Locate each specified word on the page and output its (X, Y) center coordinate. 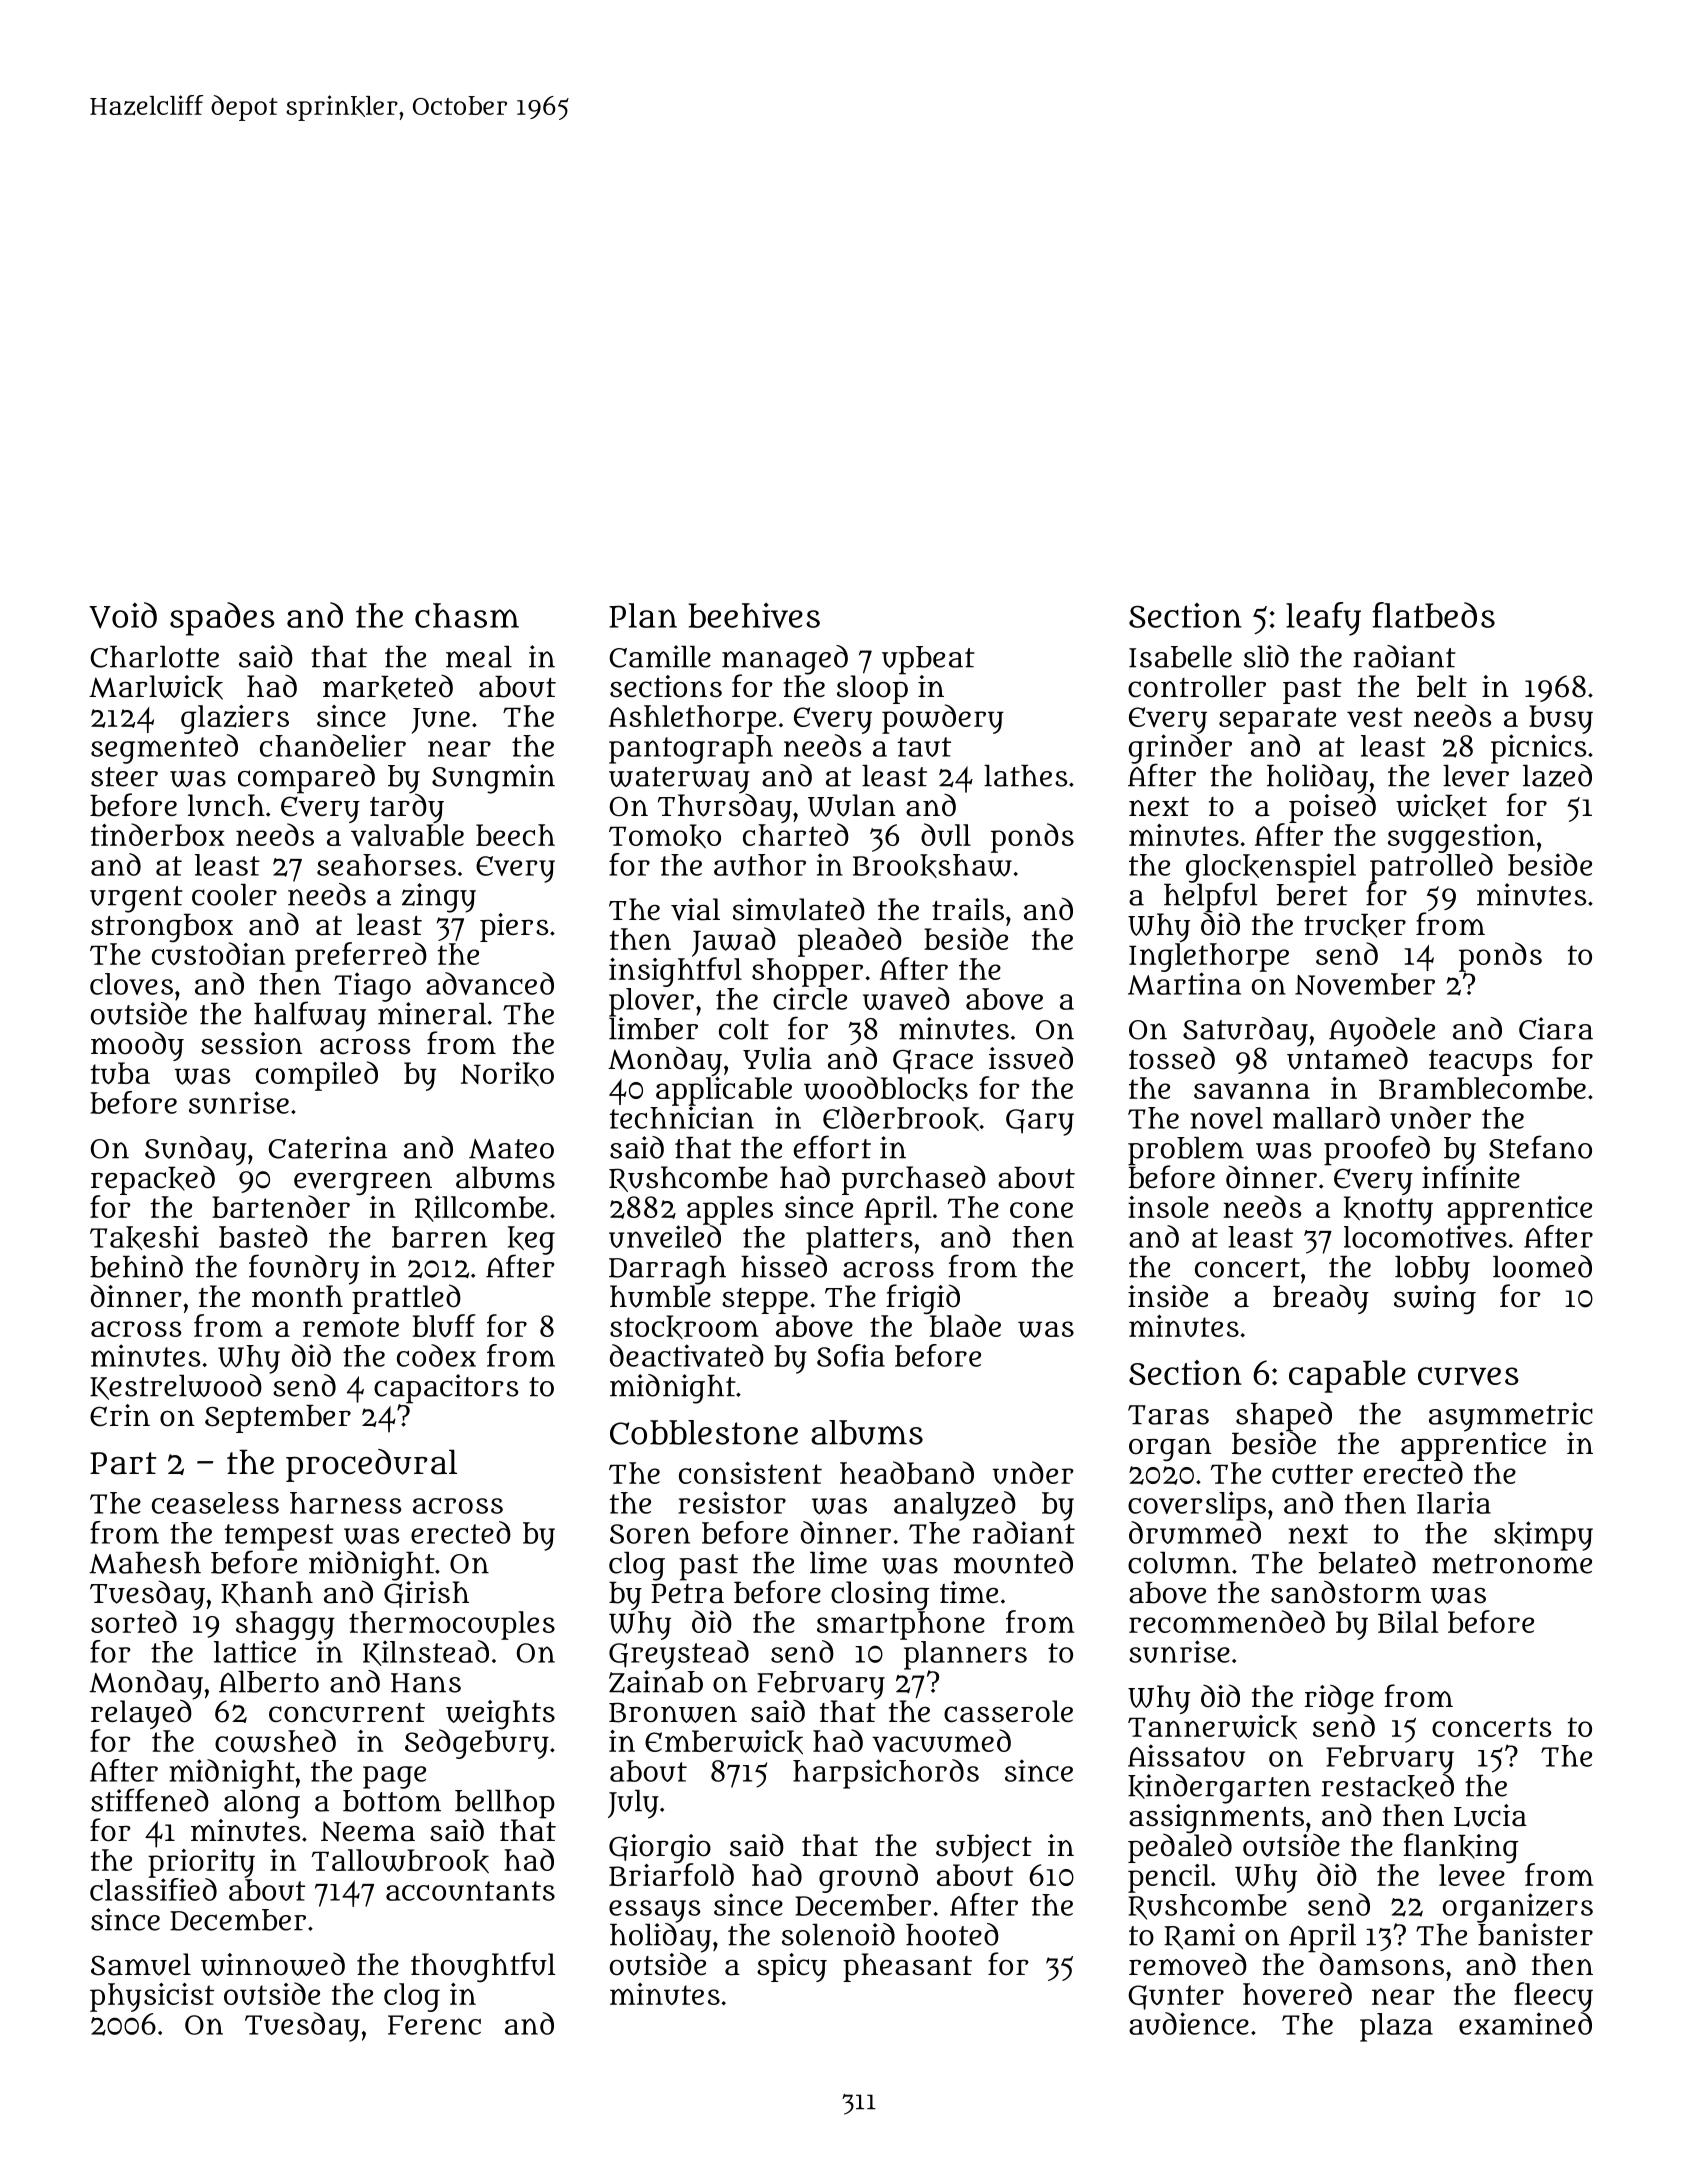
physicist (152, 1997)
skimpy (1543, 1536)
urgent (136, 899)
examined (1525, 2023)
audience (1189, 2023)
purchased (914, 1180)
